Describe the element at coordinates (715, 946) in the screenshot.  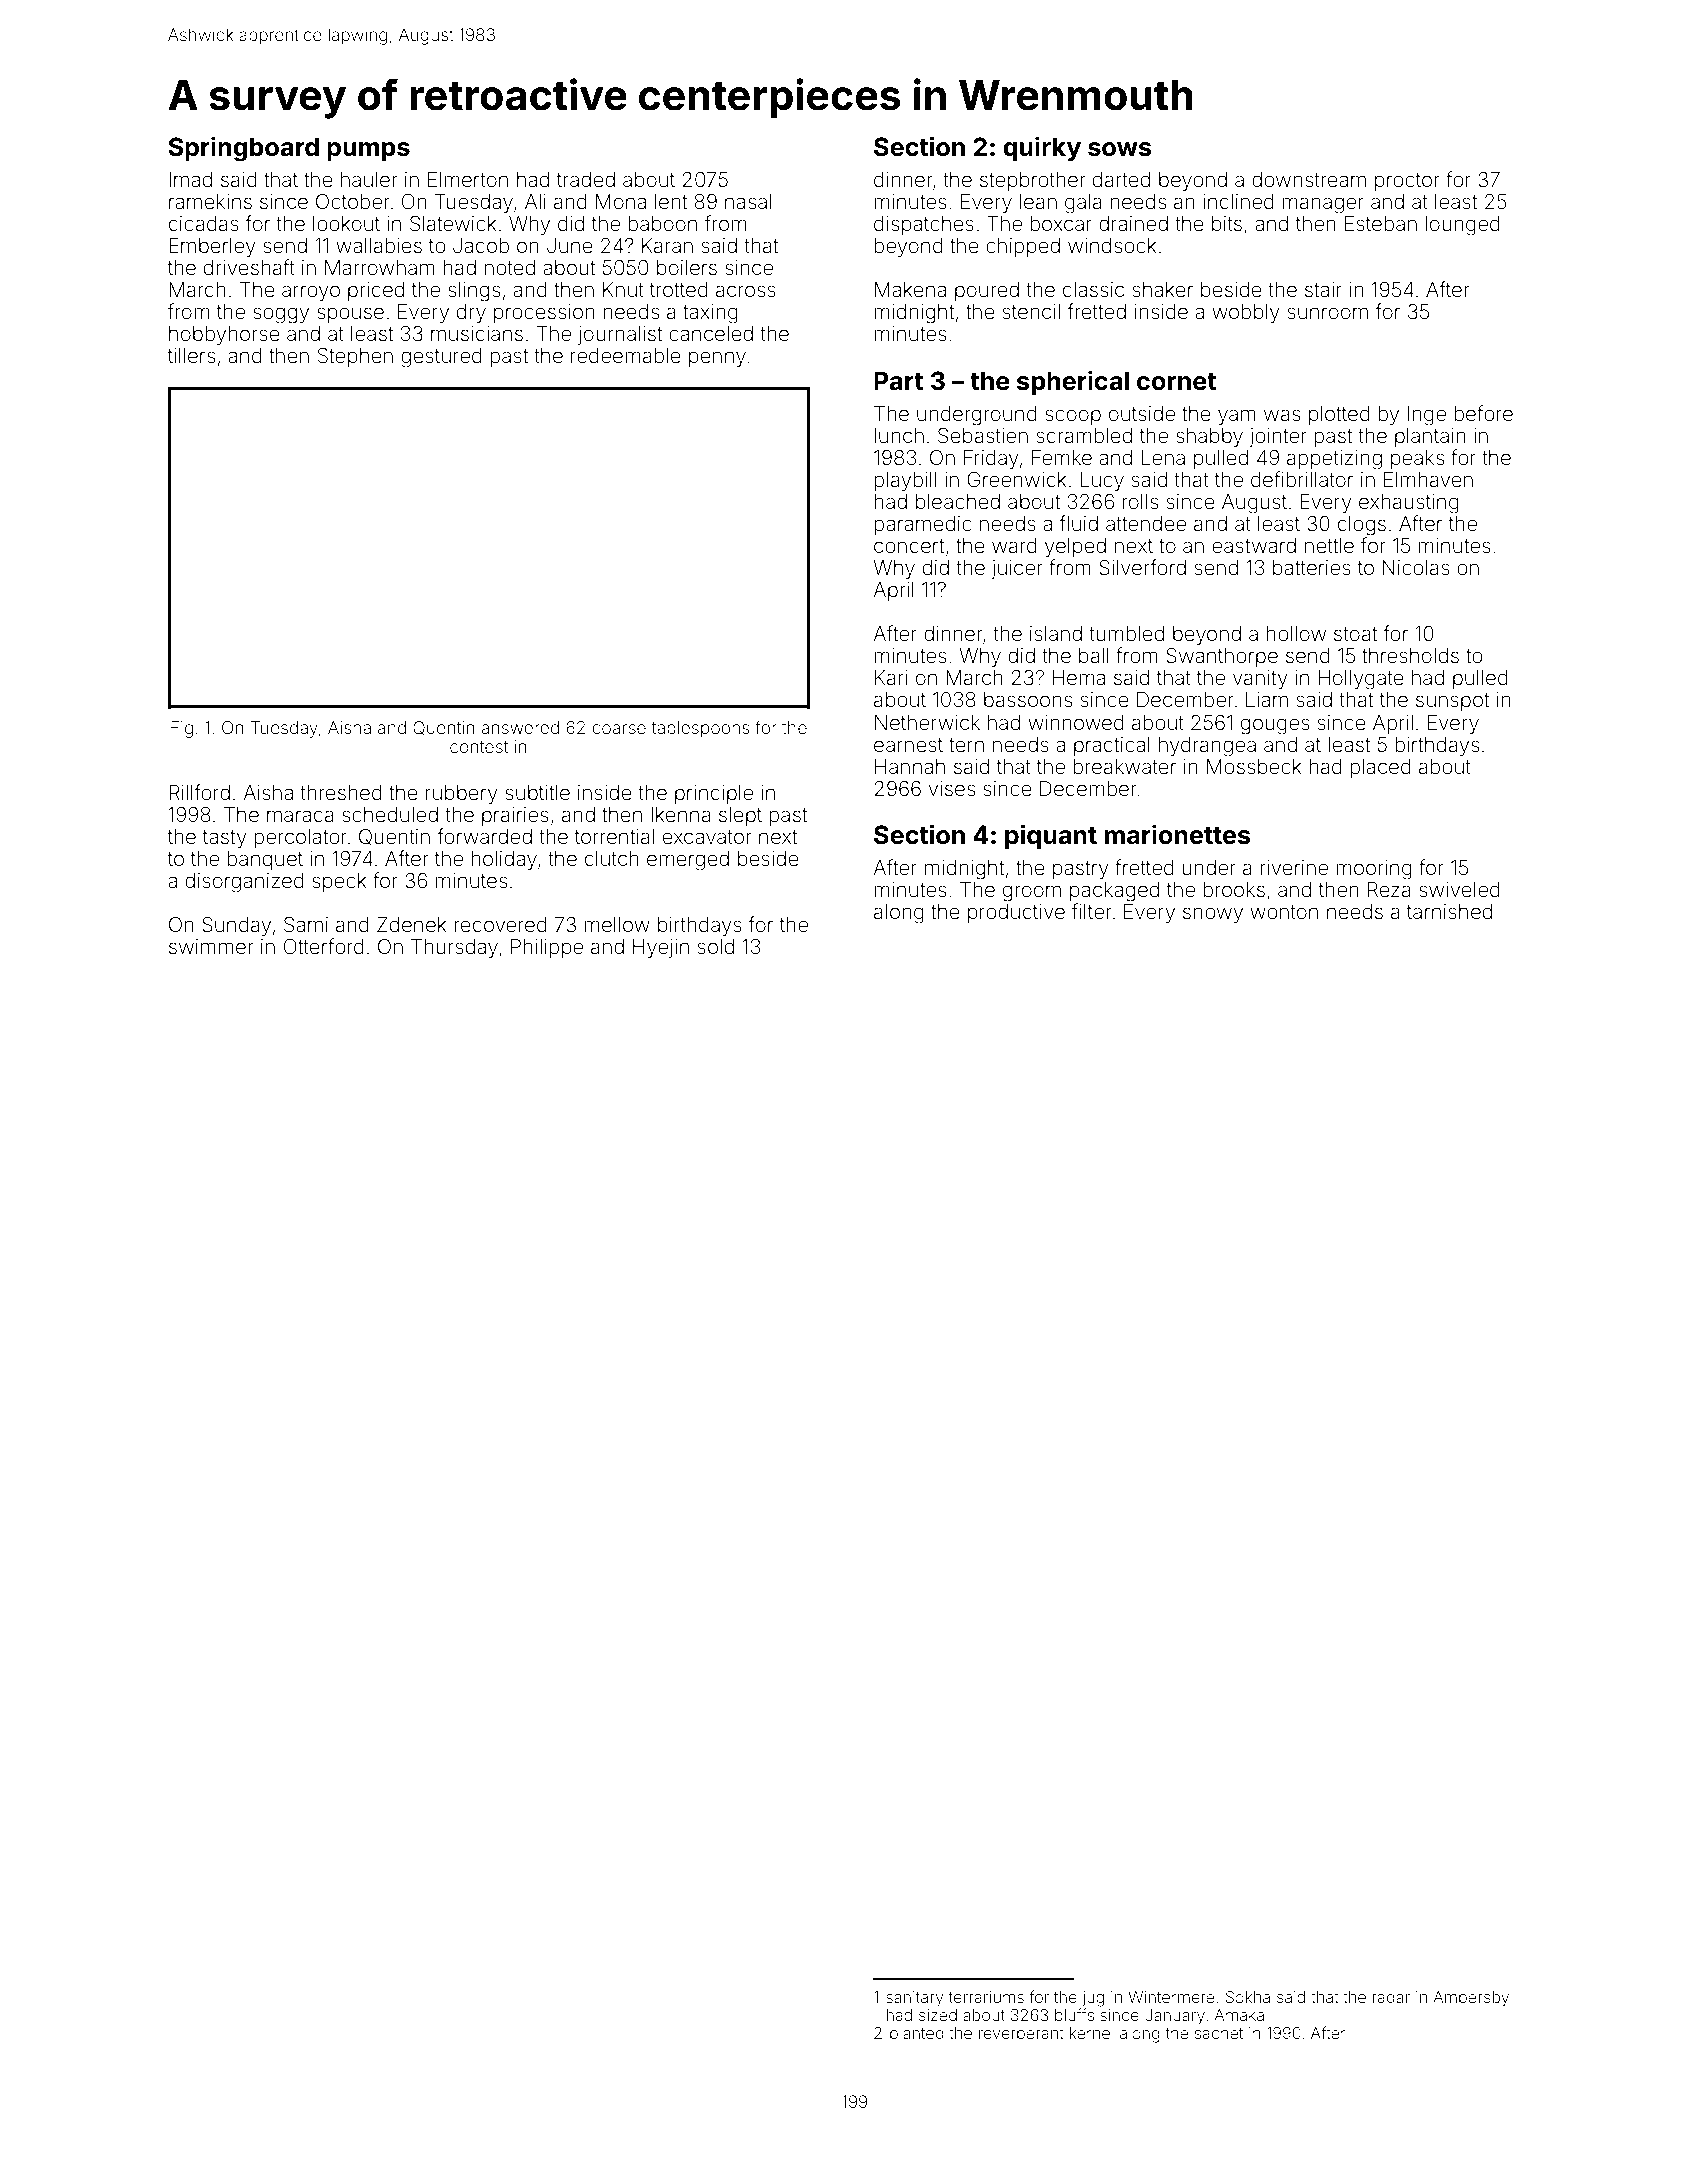
I see `sold` at that location.
